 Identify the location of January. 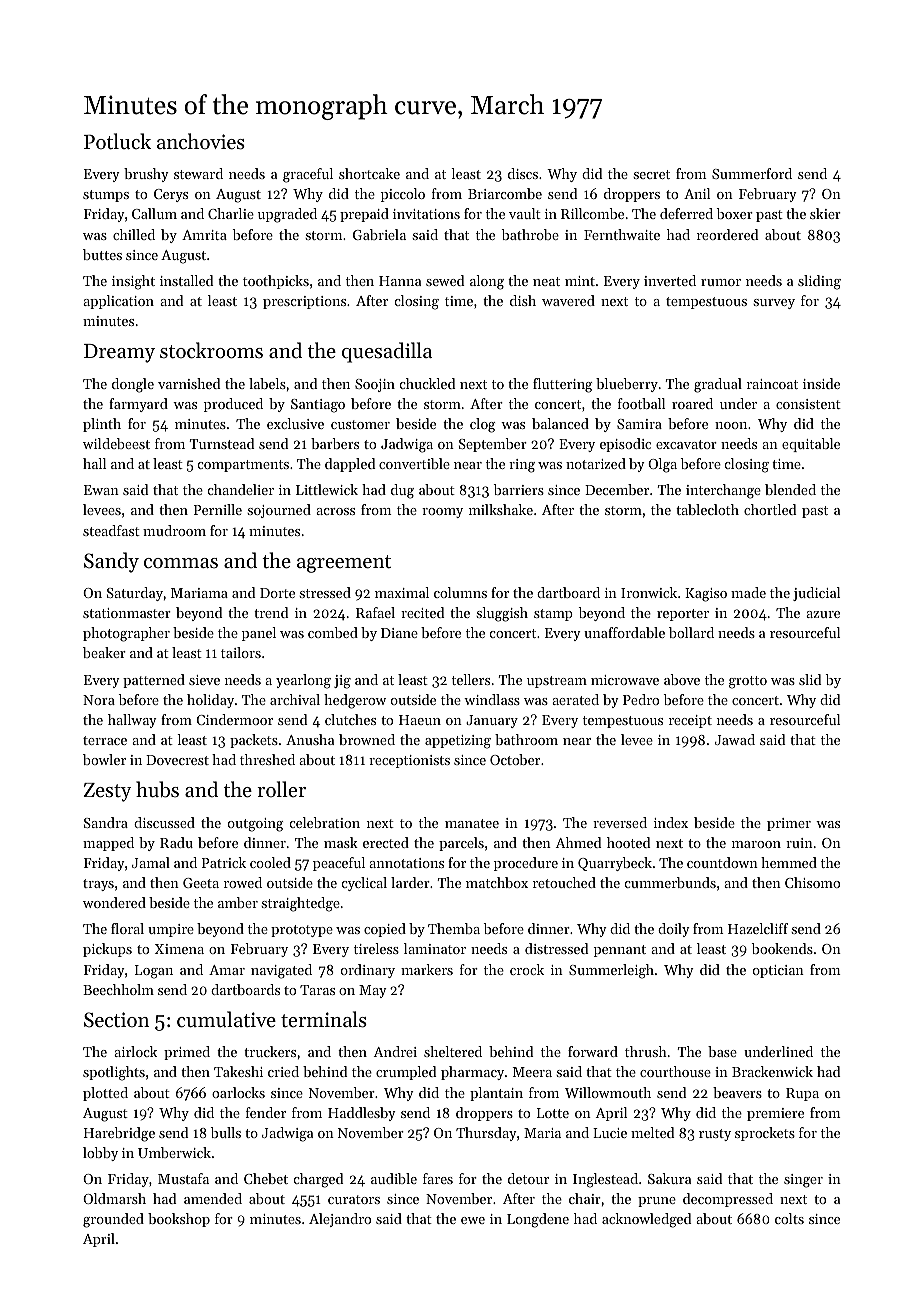
(492, 721).
